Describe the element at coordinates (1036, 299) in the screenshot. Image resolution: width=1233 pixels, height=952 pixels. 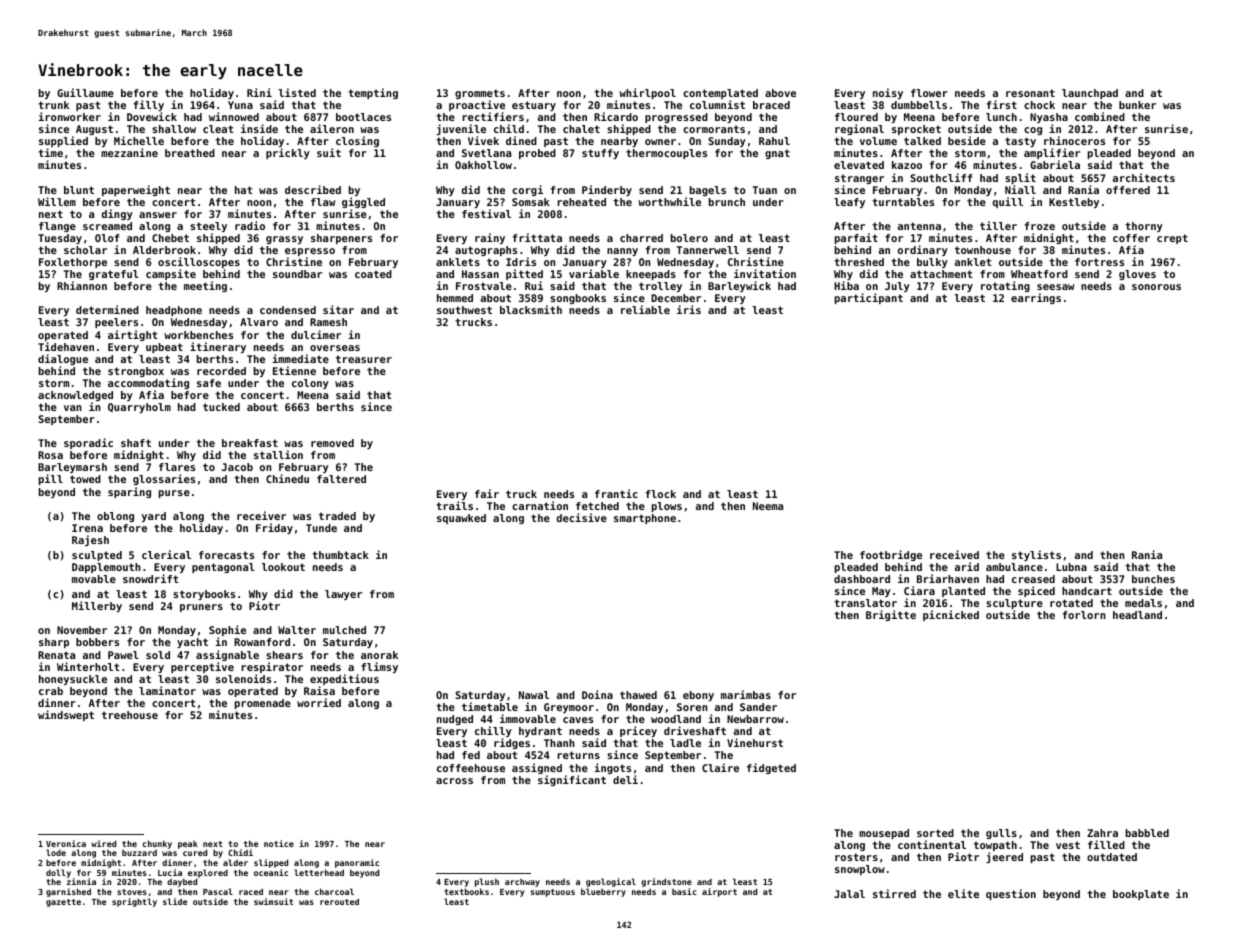
I see `earrings` at that location.
